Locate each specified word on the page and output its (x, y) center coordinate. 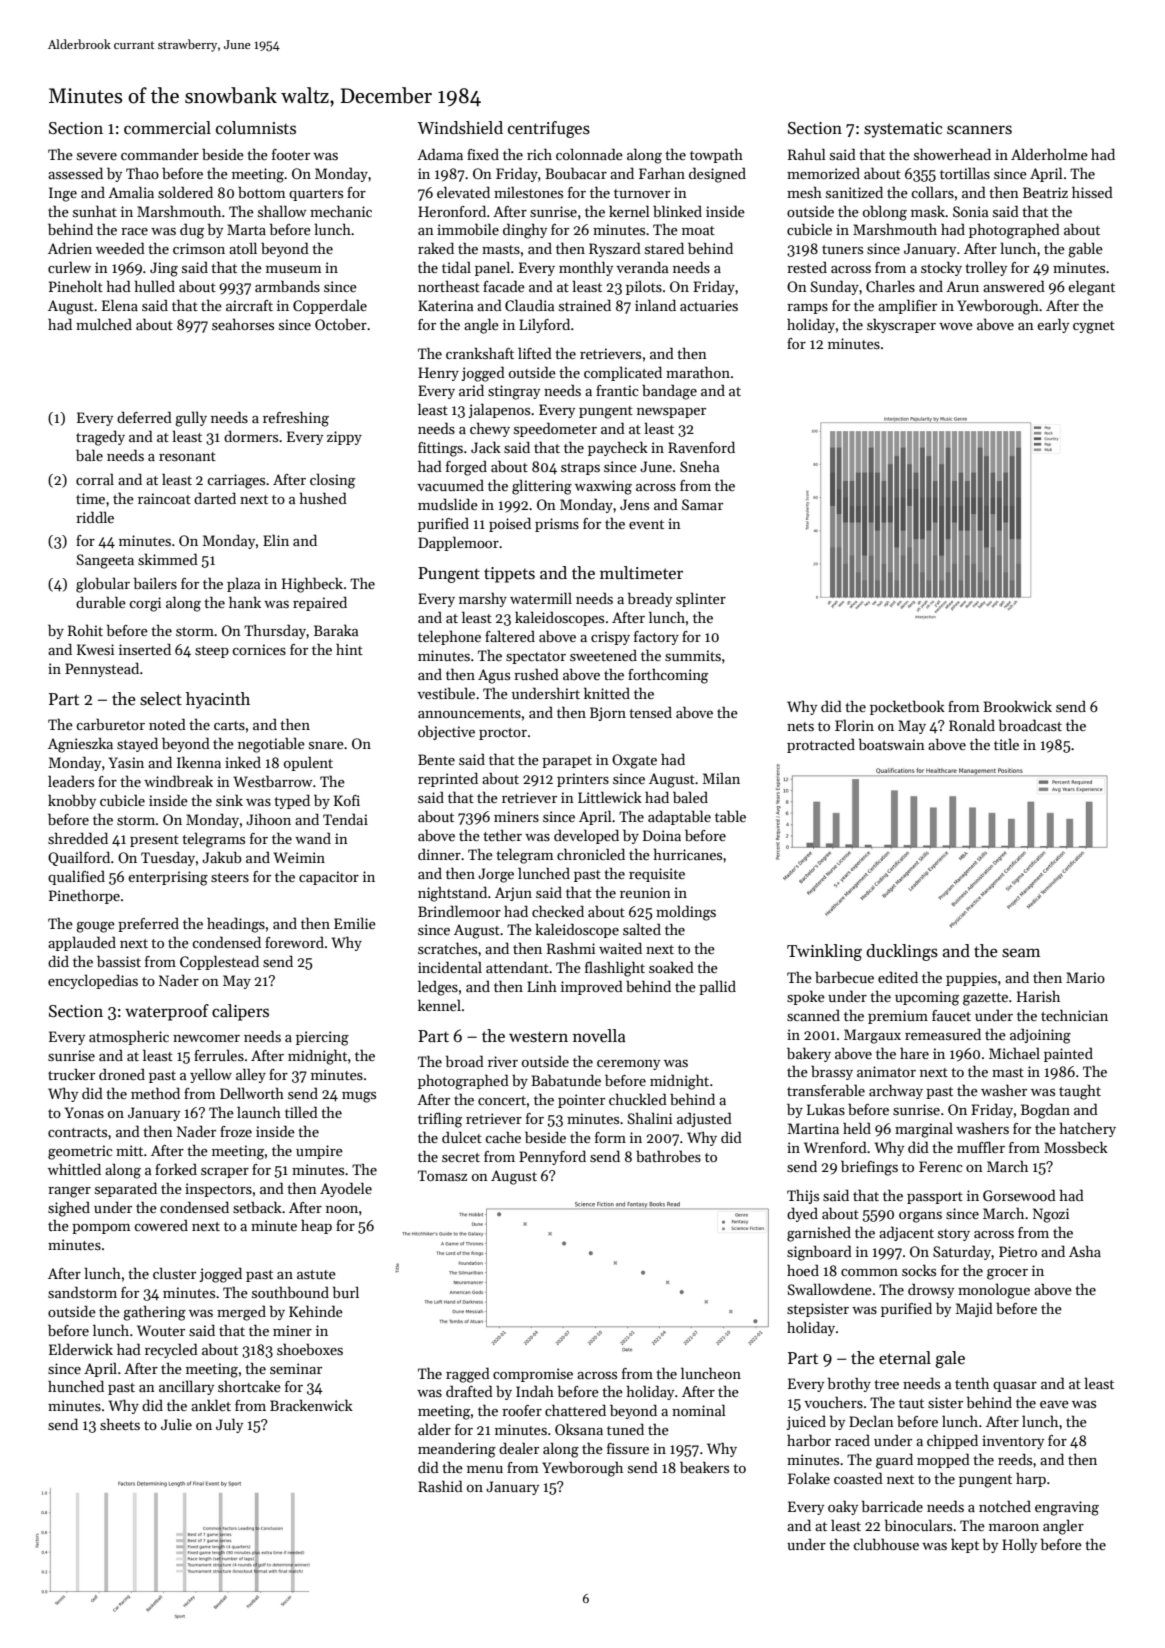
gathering (154, 1313)
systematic (903, 130)
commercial (167, 128)
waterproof (167, 1012)
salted (642, 929)
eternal (905, 1358)
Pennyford (552, 1157)
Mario (1085, 977)
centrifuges (549, 129)
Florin (854, 725)
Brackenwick (311, 1405)
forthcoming (668, 676)
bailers (155, 583)
